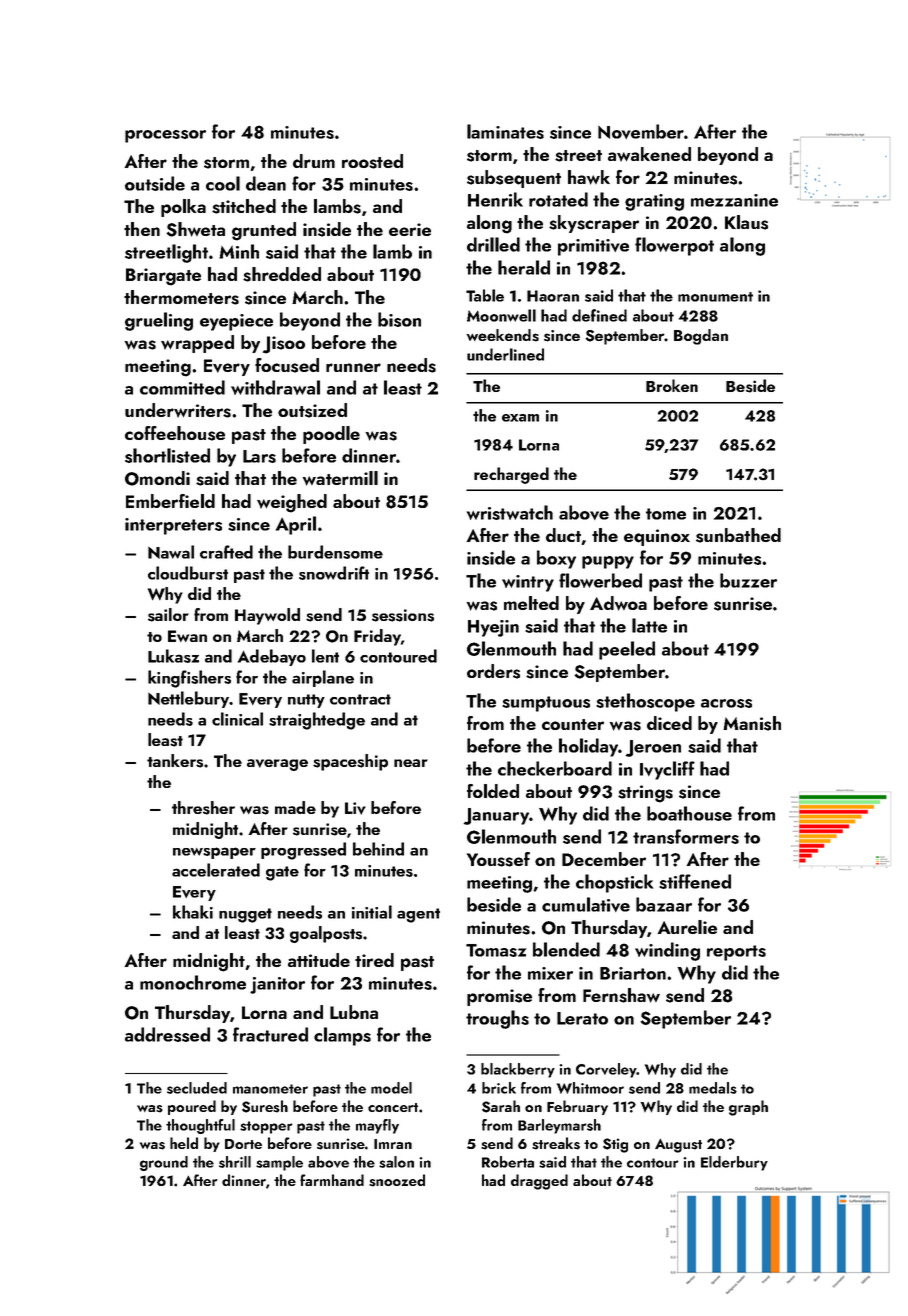 The image size is (908, 1316). Describe the element at coordinates (493, 791) in the image. I see `folded` at that location.
